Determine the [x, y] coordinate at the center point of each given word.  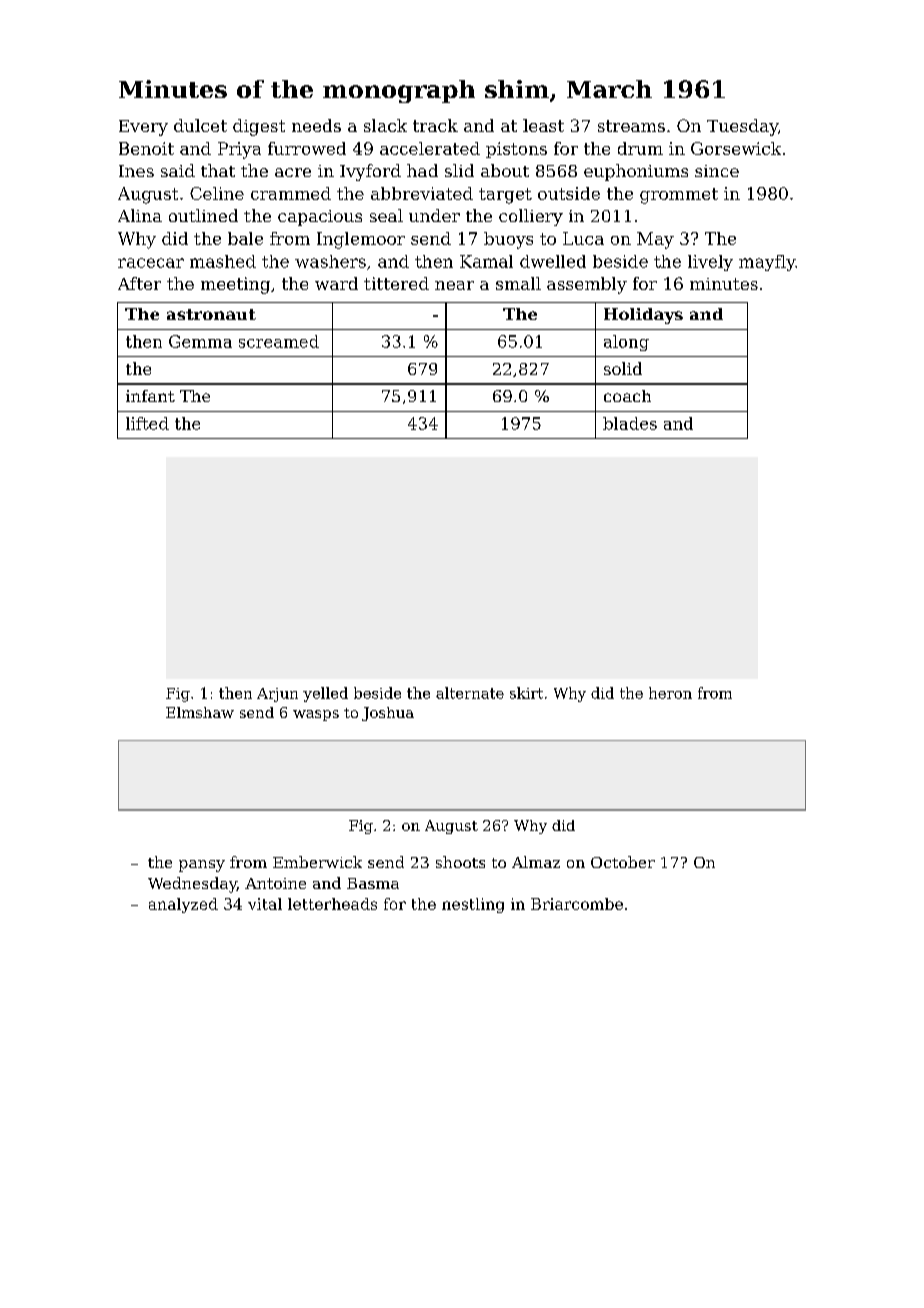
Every [143, 128]
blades [630, 423]
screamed [279, 341]
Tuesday [742, 127]
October [623, 862]
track [435, 125]
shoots [460, 862]
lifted [147, 423]
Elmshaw [200, 712]
